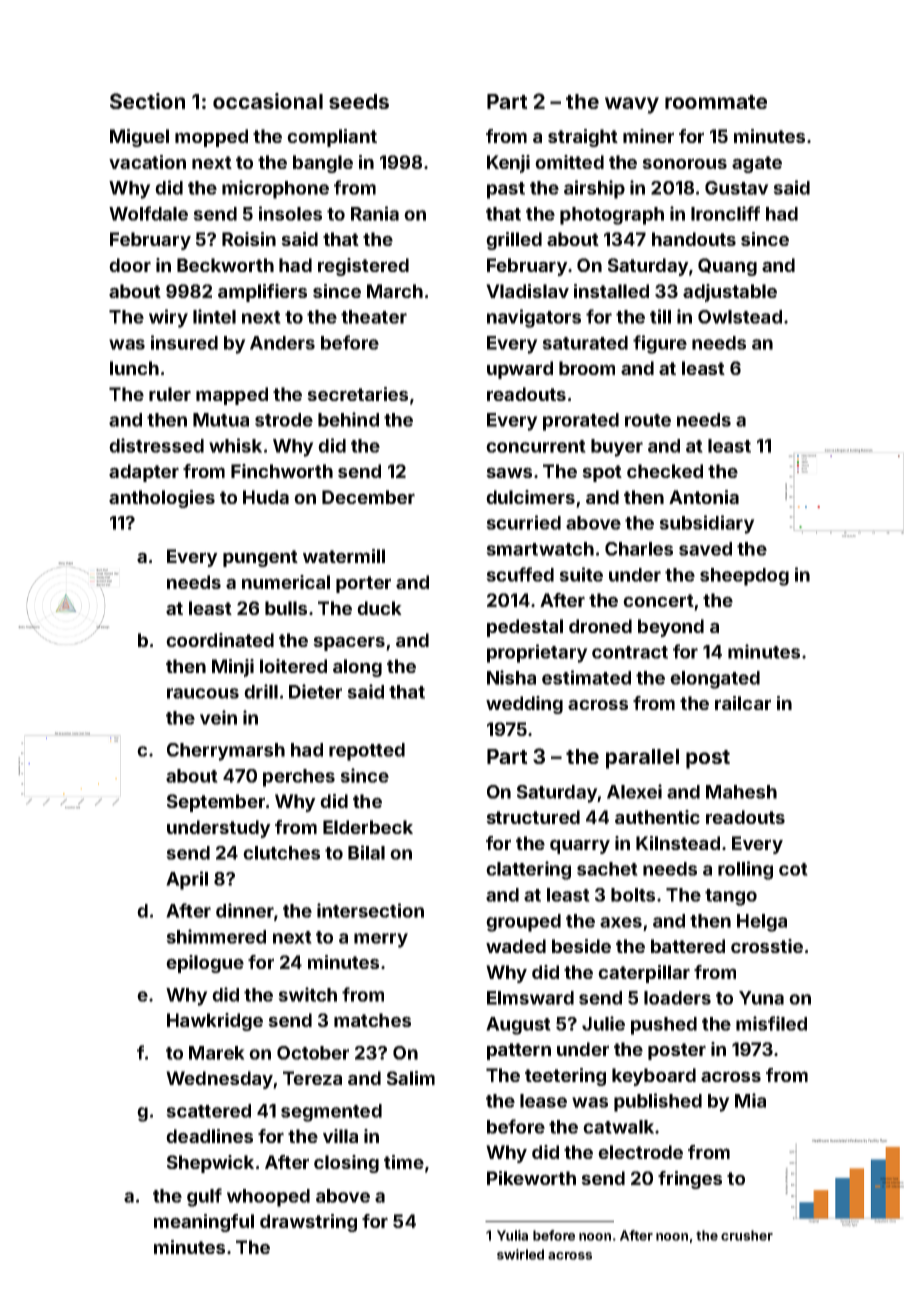 The height and width of the document is (1314, 924). Describe the element at coordinates (340, 1136) in the document. I see `villa` at that location.
